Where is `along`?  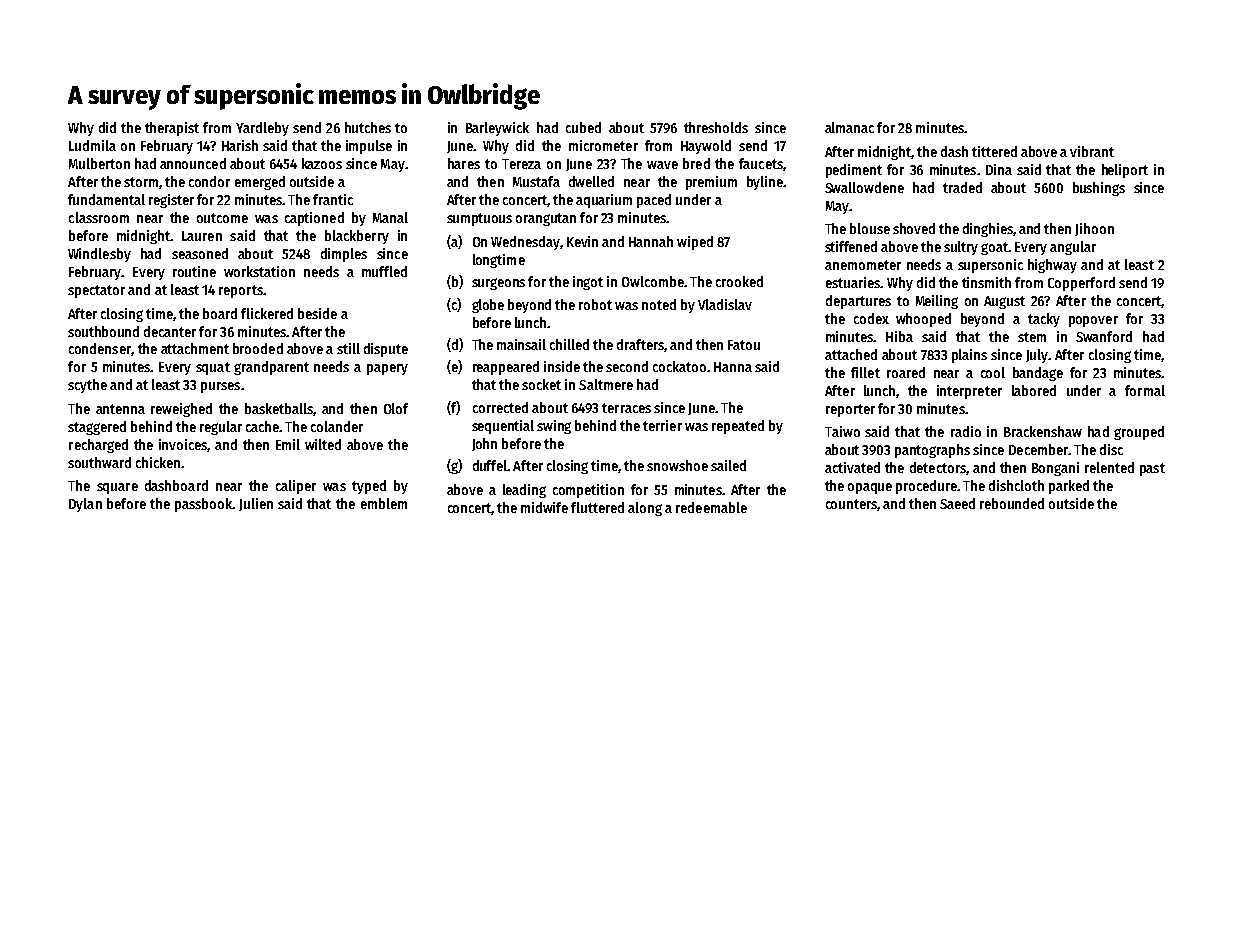 along is located at coordinates (645, 509).
